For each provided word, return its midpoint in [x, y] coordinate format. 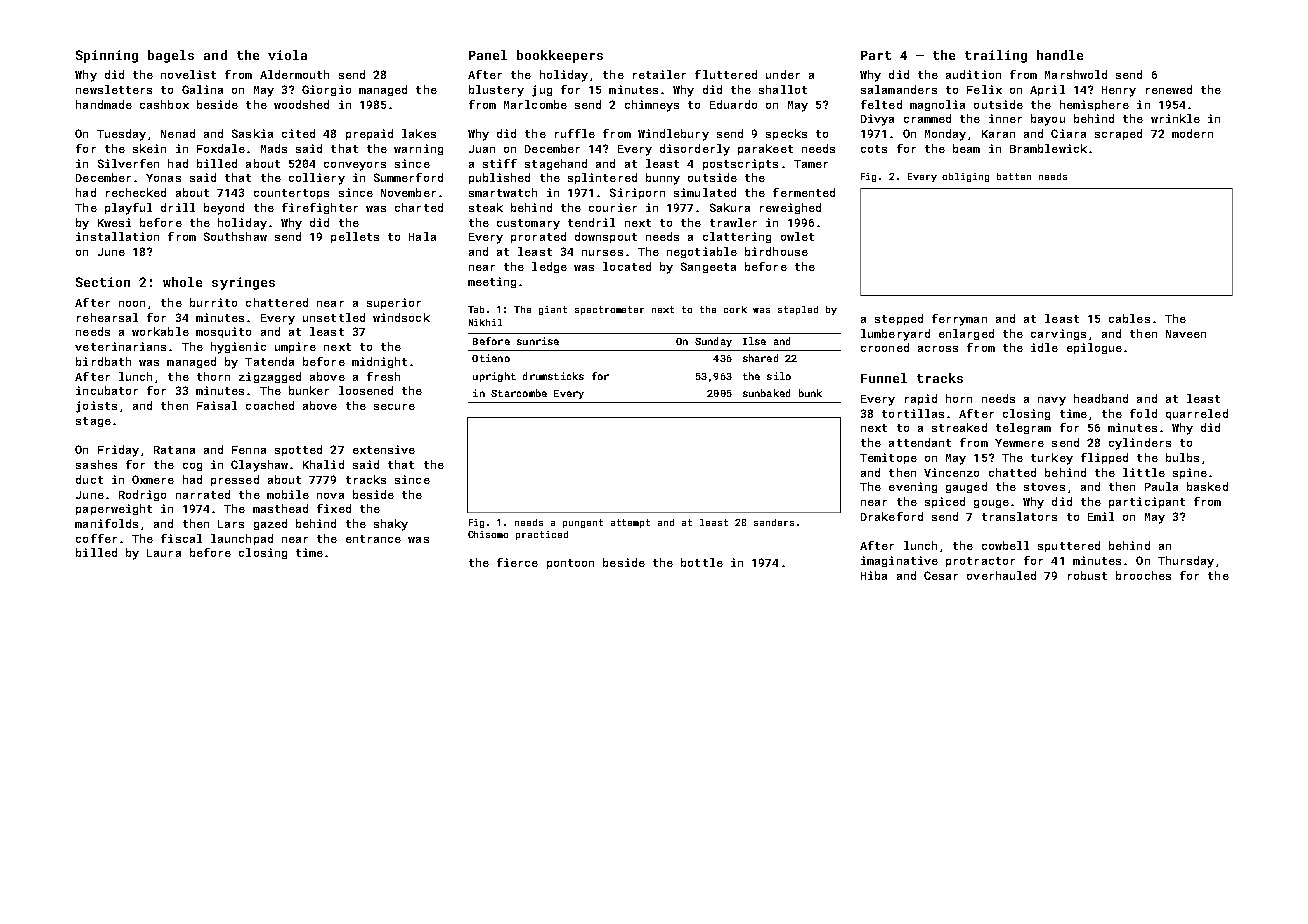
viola [287, 55]
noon [132, 304]
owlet [797, 236]
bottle [702, 562]
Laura [164, 553]
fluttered [726, 74]
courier [613, 207]
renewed [1169, 89]
